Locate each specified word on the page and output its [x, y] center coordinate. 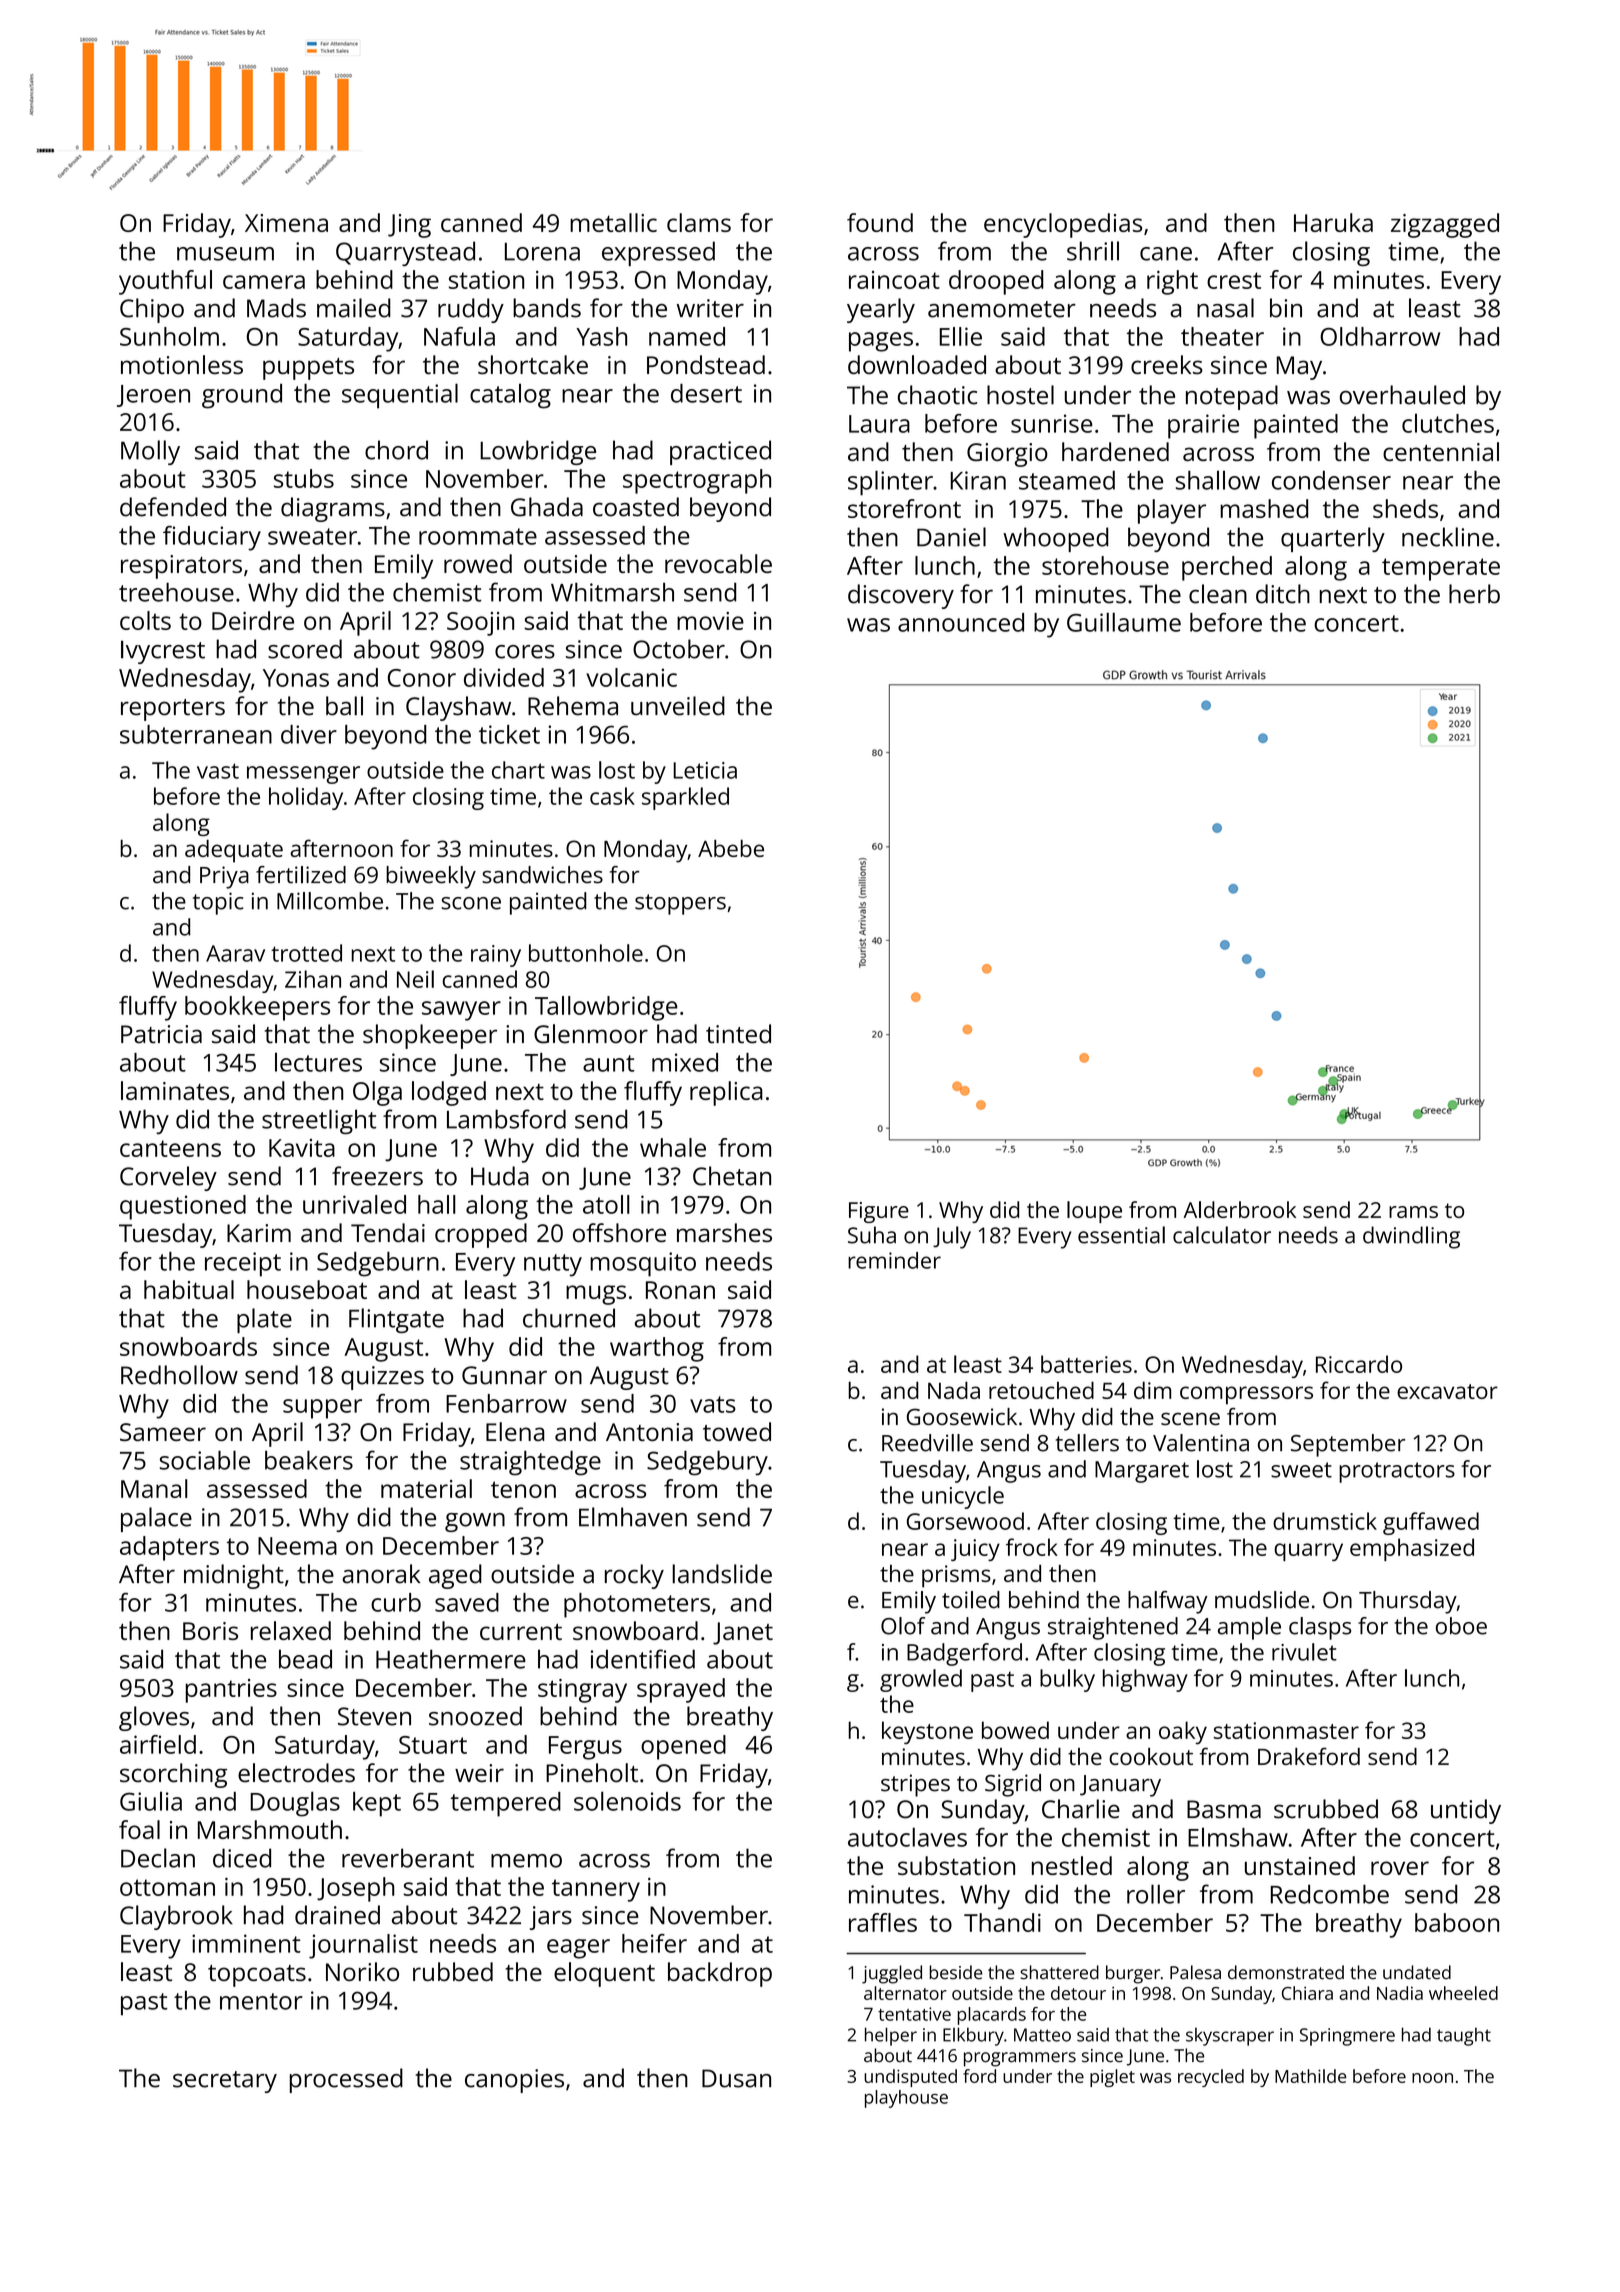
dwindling [1411, 1237]
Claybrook [176, 1917]
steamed [1067, 480]
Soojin [480, 624]
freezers [377, 1176]
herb [1474, 594]
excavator [1447, 1391]
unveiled [678, 706]
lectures [318, 1062]
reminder [894, 1260]
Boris [210, 1631]
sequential [400, 396]
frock [1032, 1547]
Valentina [1201, 1443]
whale [673, 1147]
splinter [890, 483]
